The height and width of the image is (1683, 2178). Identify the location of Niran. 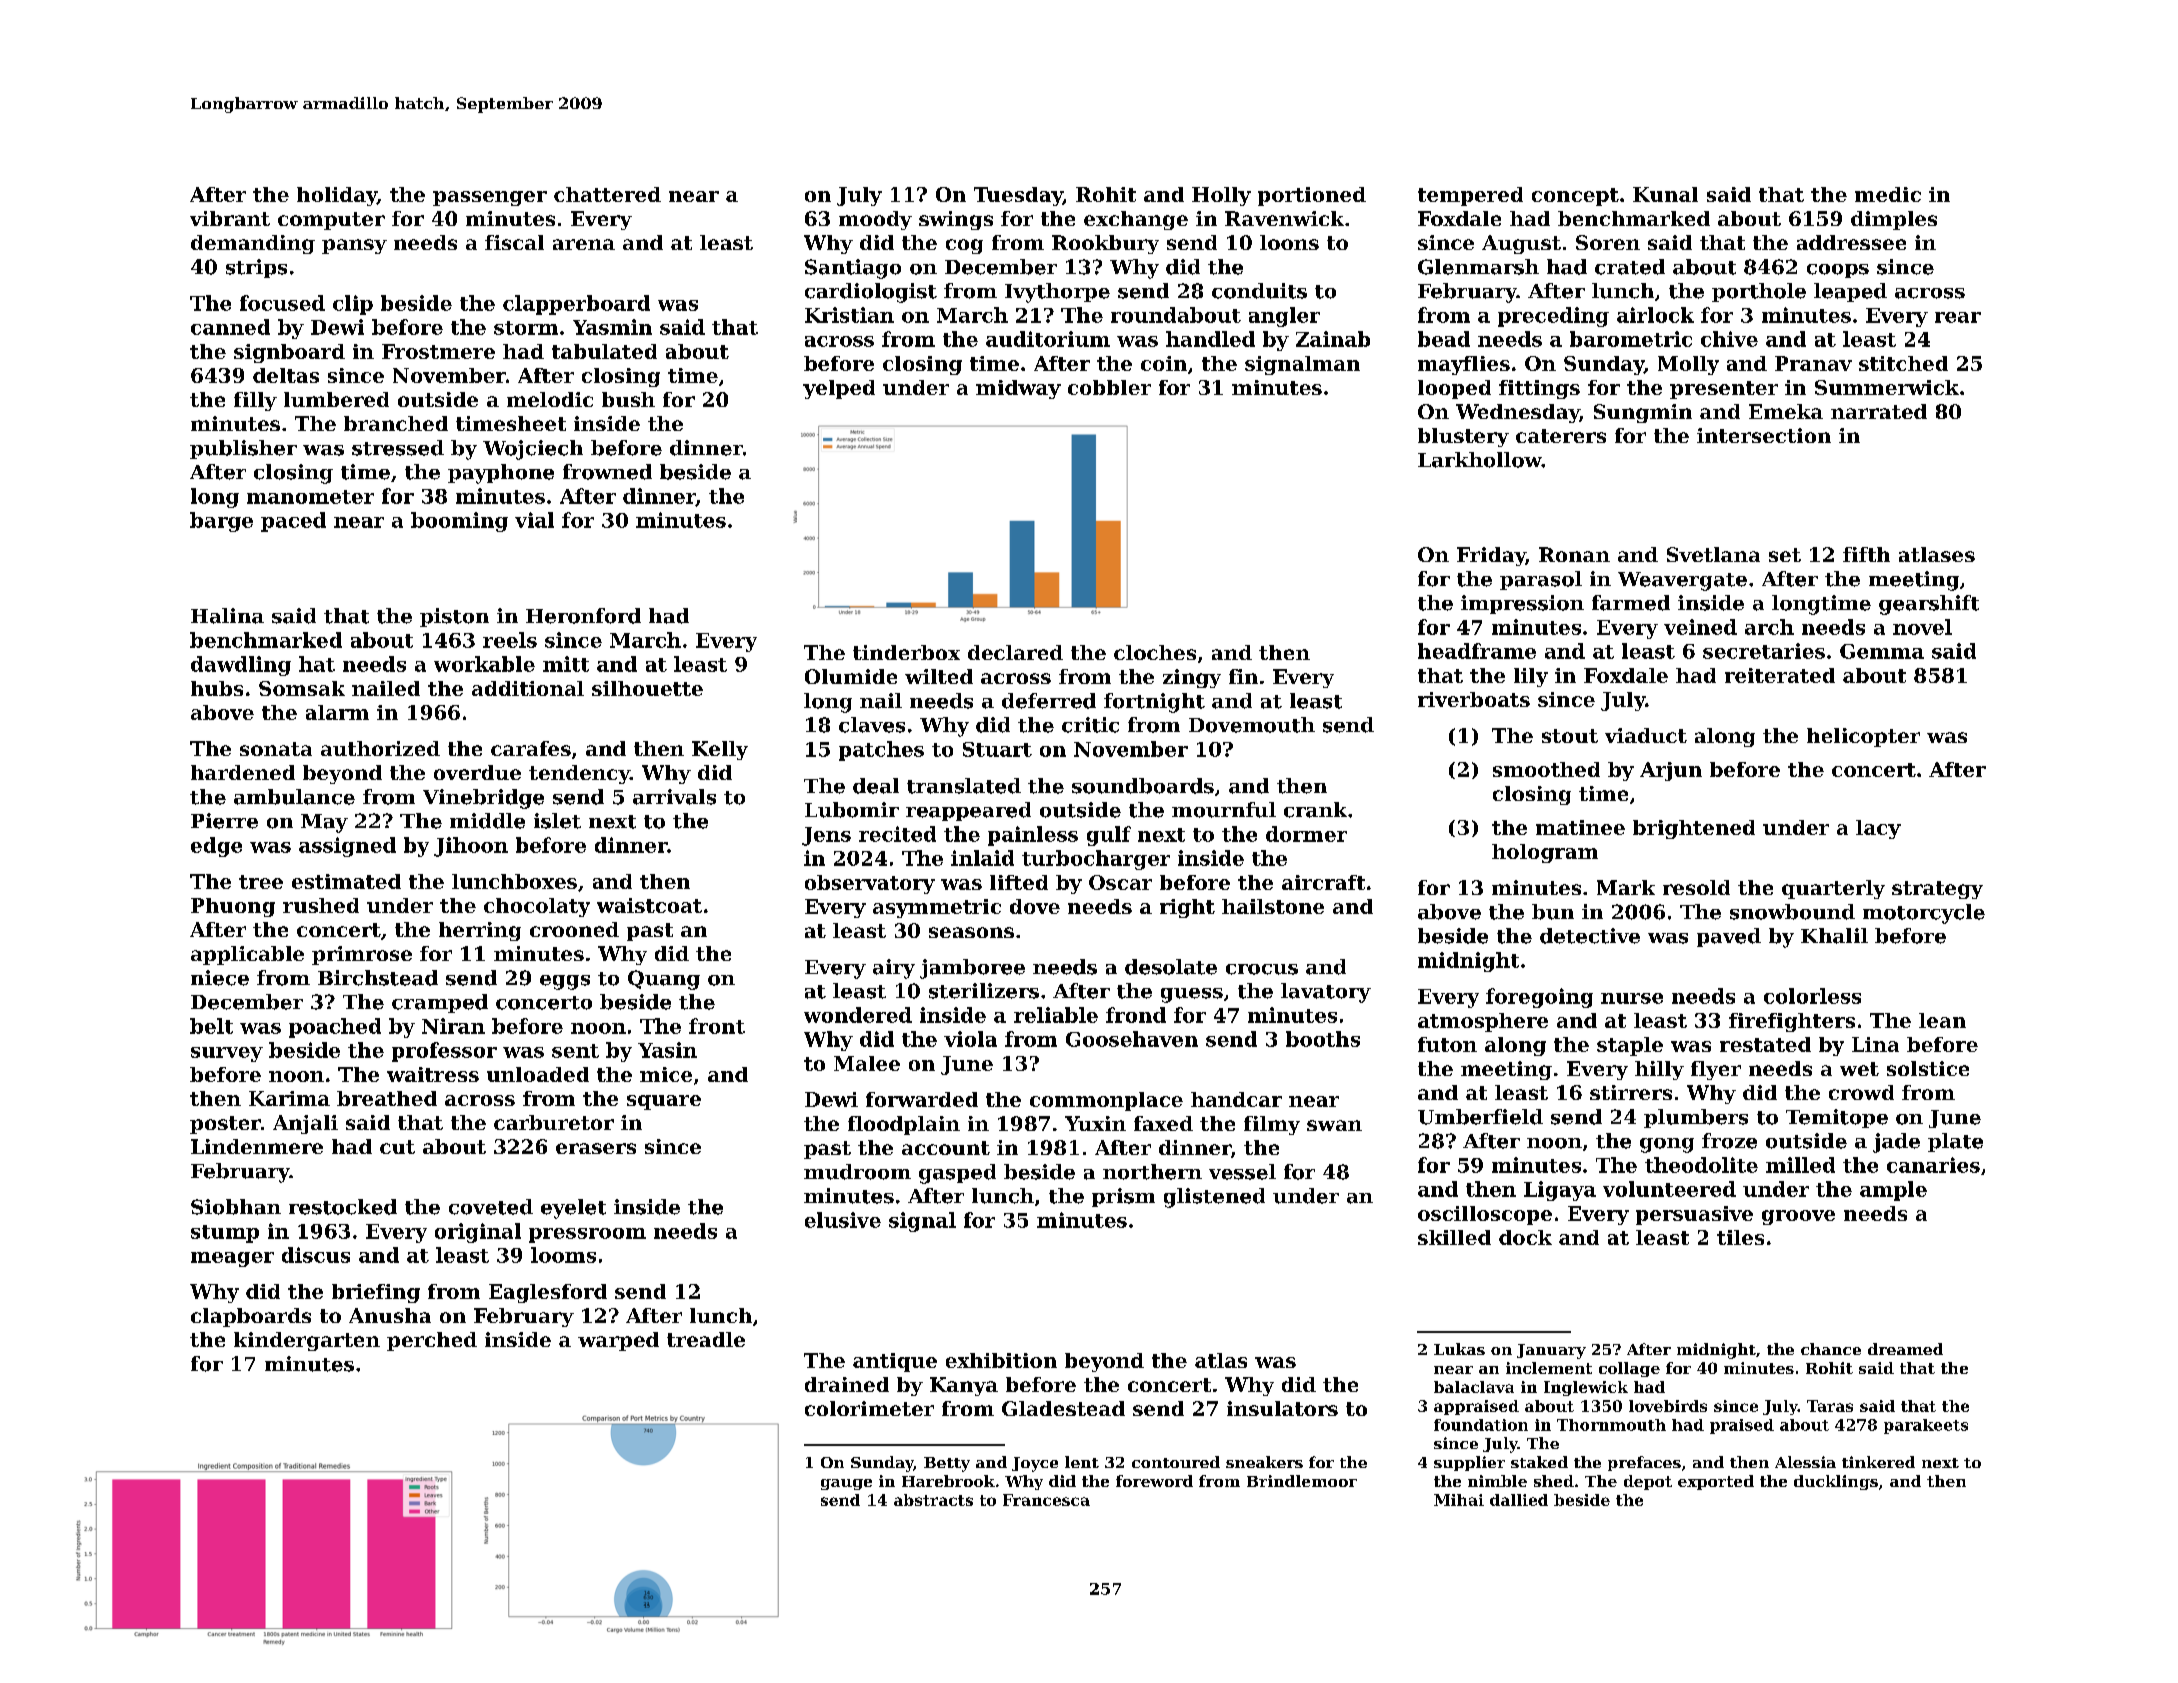
(453, 1026).
